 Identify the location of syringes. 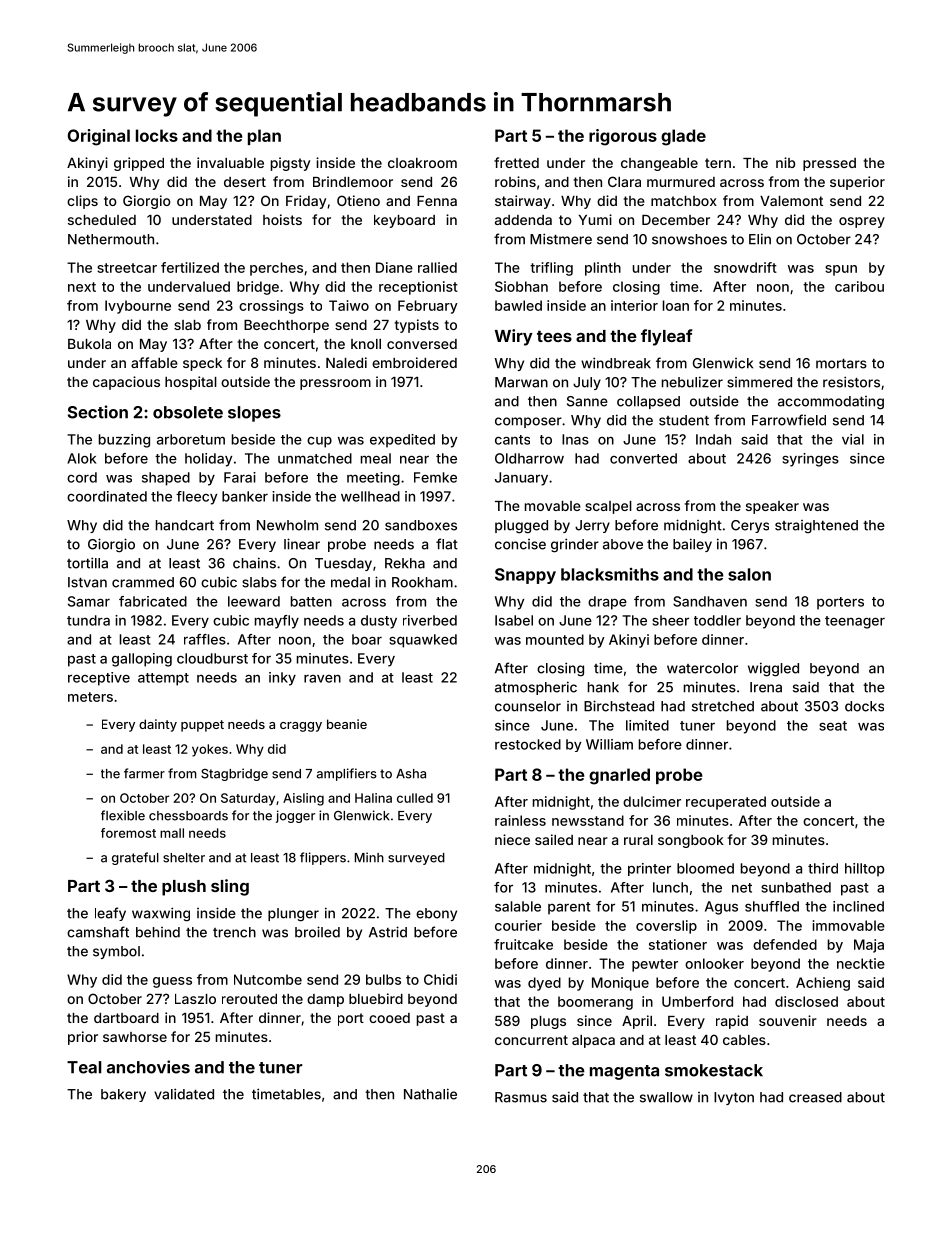
(810, 460).
